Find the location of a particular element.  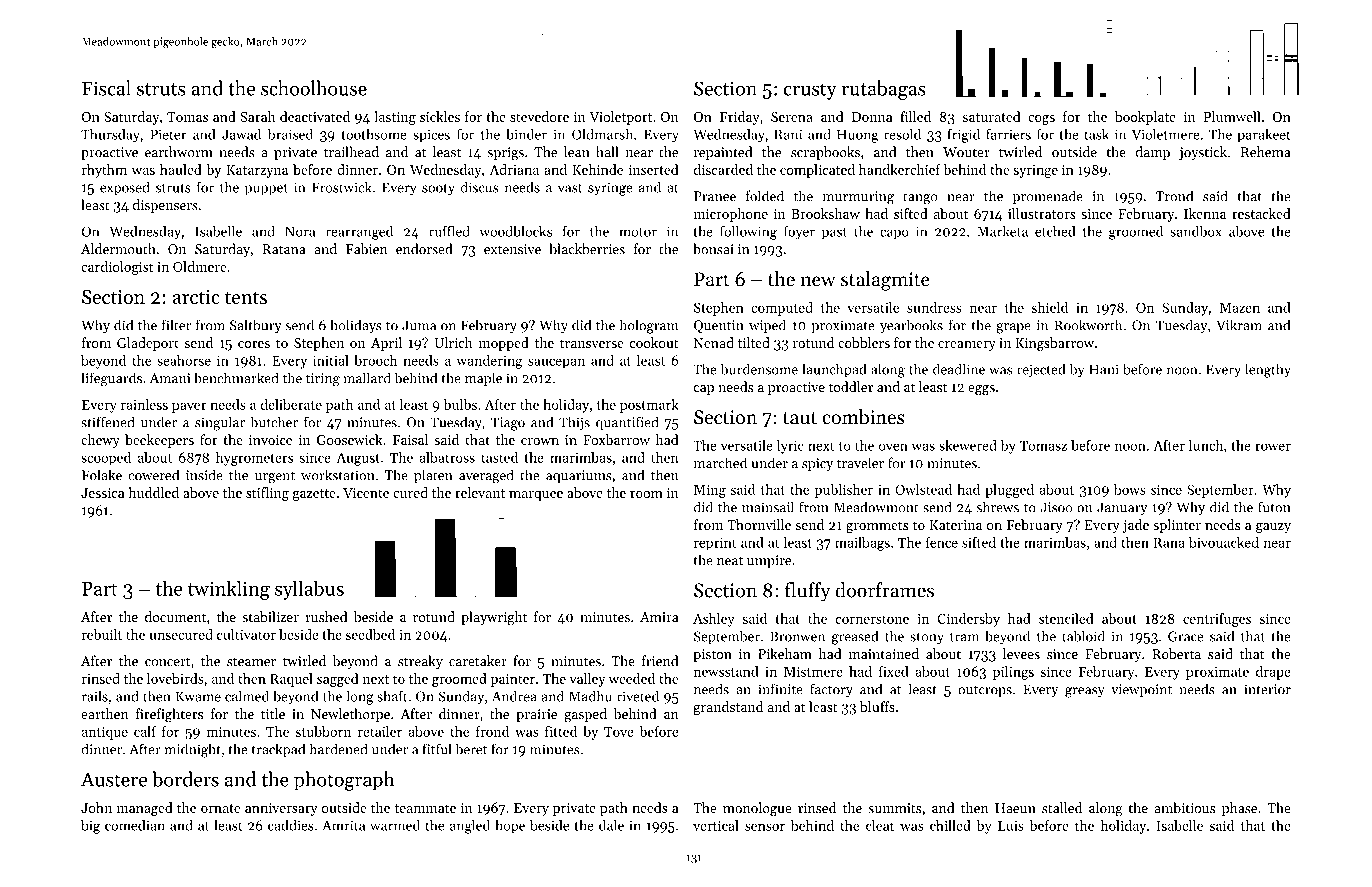

repainted is located at coordinates (723, 153).
